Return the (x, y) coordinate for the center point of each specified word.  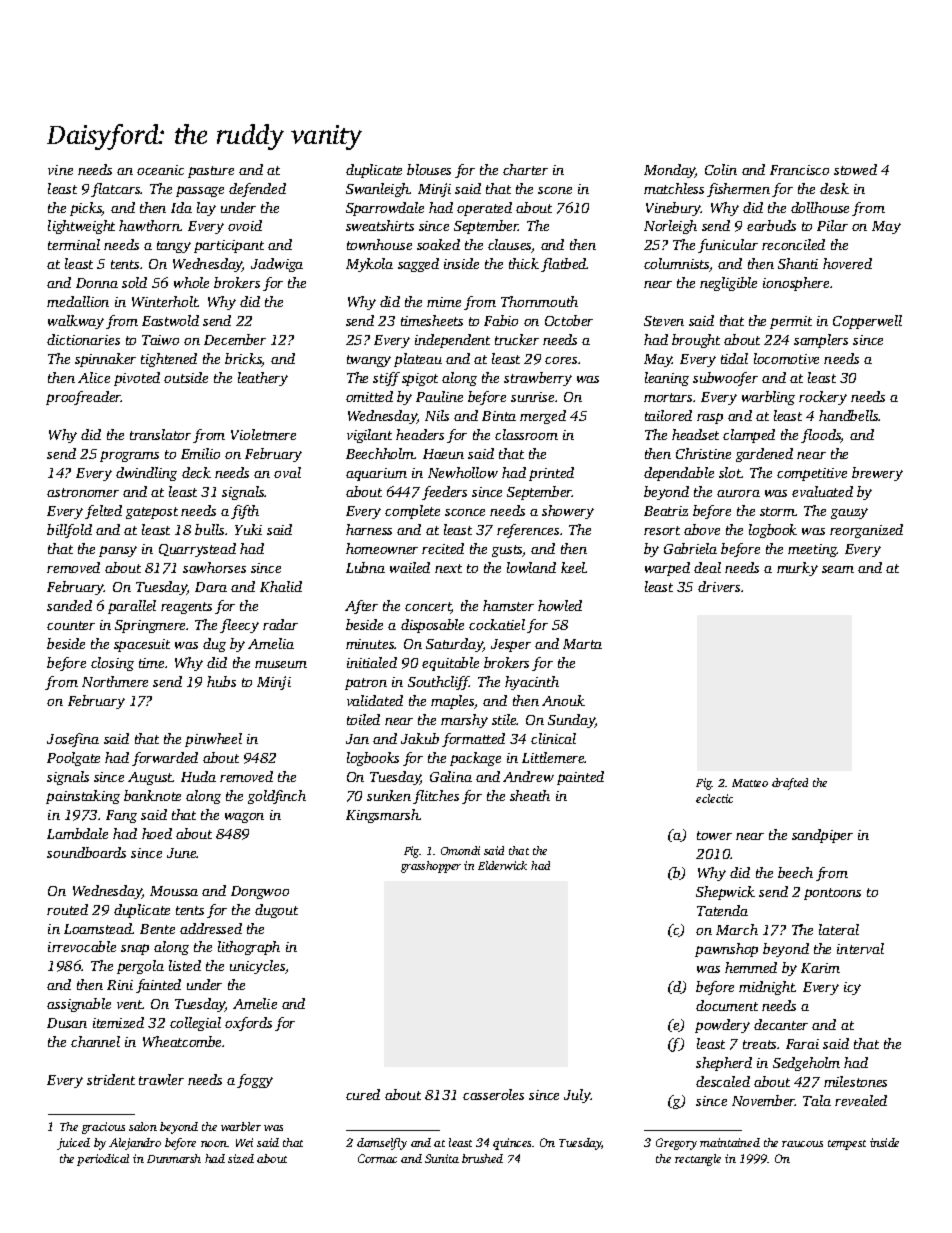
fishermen (738, 190)
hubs (221, 681)
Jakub (420, 738)
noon (214, 1144)
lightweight (81, 227)
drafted (790, 784)
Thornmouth (539, 301)
